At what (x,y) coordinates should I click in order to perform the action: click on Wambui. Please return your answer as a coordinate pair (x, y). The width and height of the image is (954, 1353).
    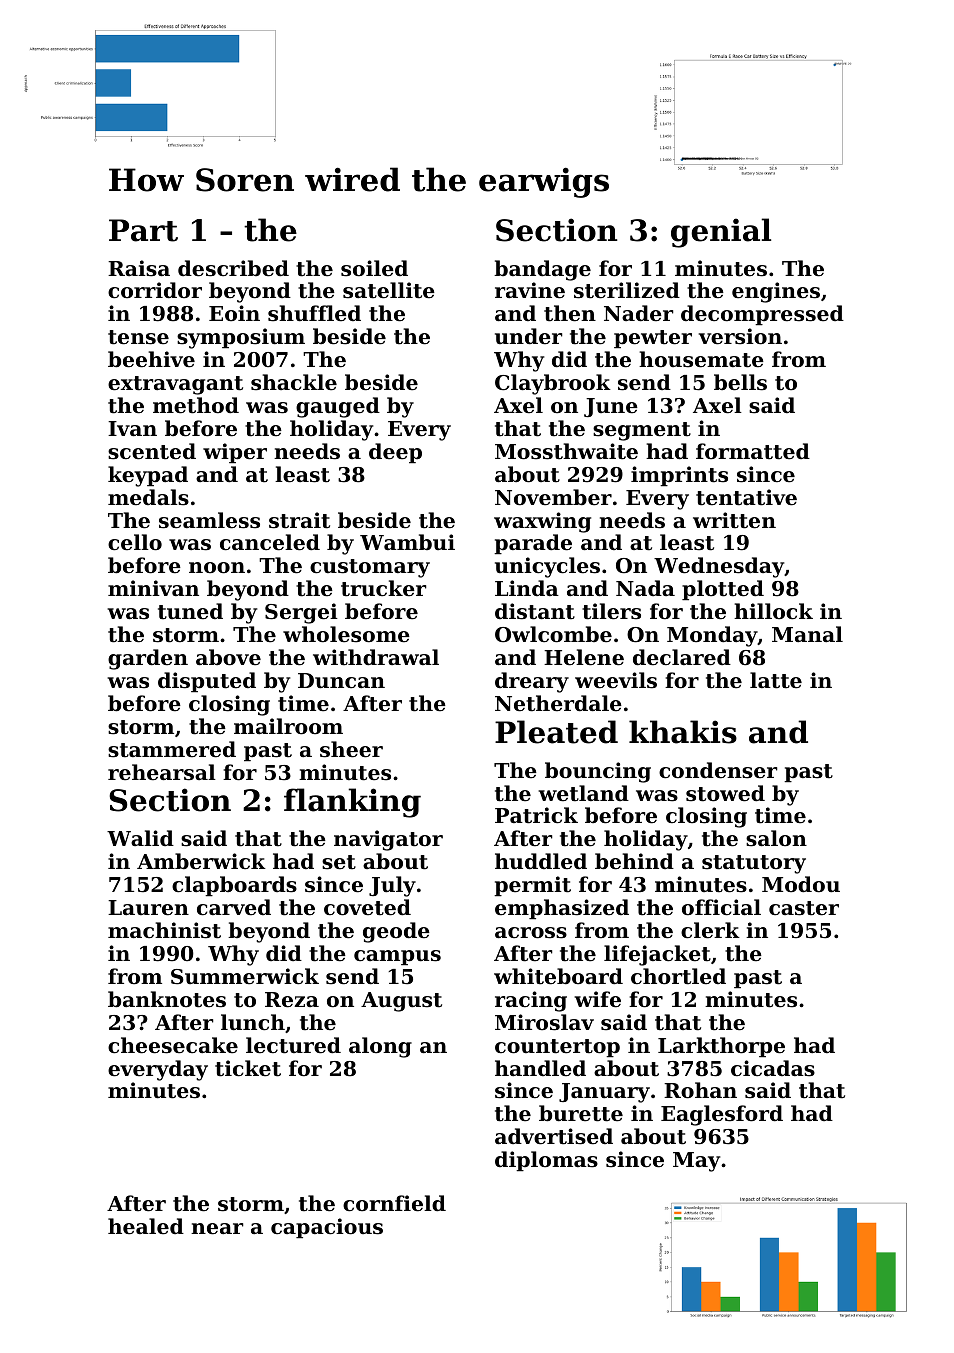
    Looking at the image, I should click on (407, 542).
